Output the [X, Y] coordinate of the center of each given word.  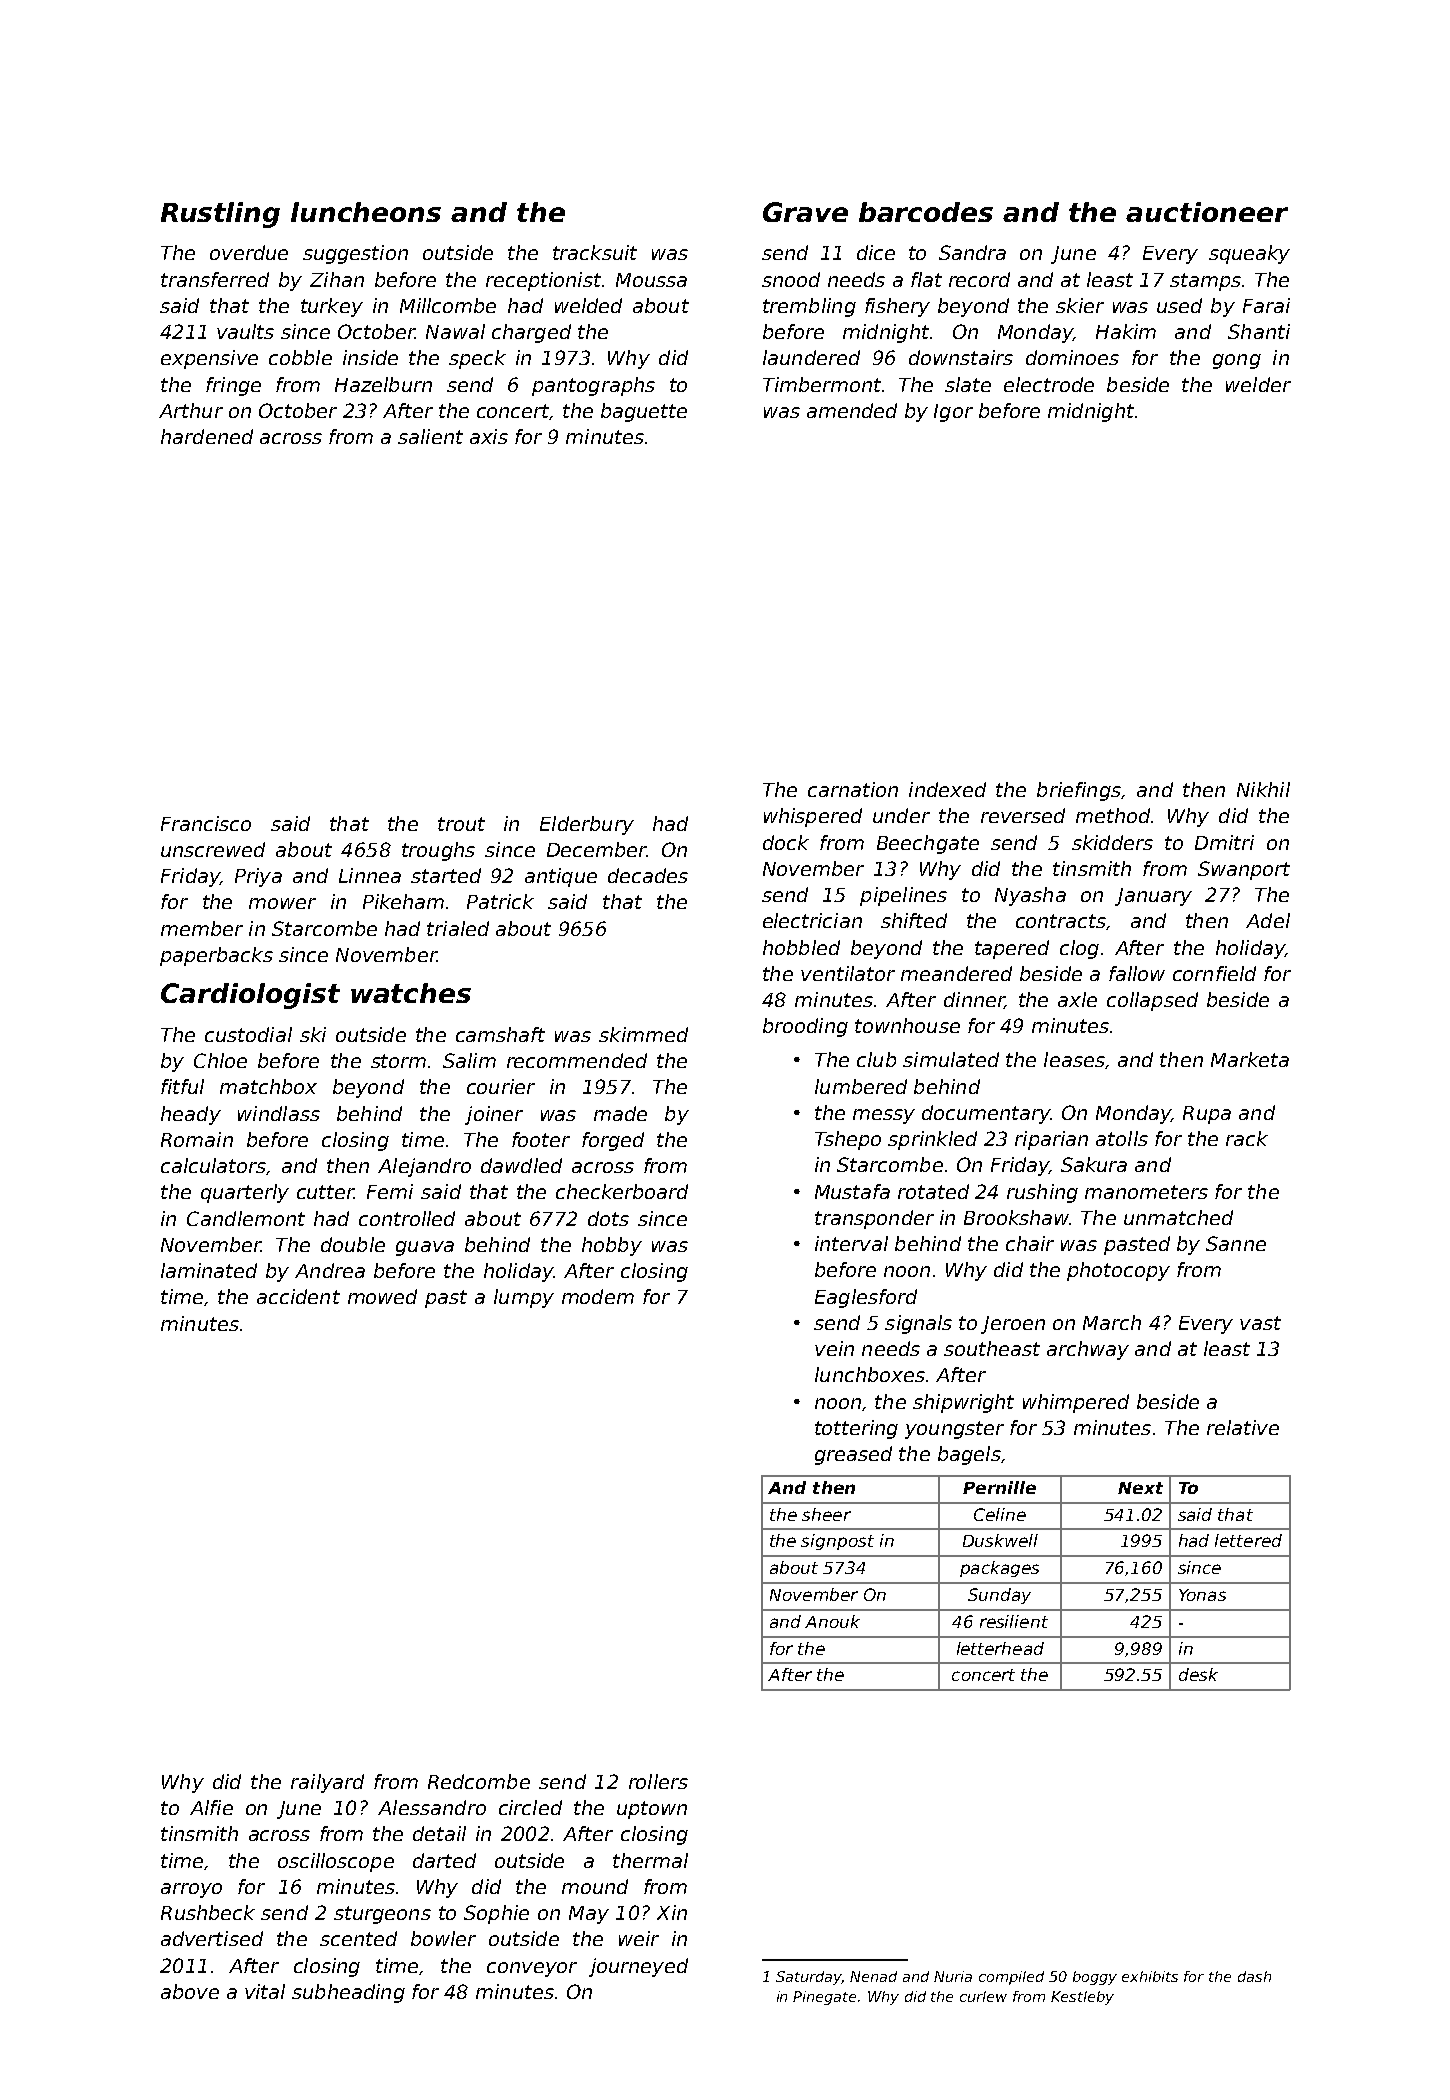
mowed [382, 1296]
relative [1243, 1427]
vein [834, 1348]
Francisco [206, 823]
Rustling [220, 215]
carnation [853, 789]
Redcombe [479, 1781]
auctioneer [1207, 212]
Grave [805, 212]
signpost [837, 1542]
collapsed [1152, 1001]
